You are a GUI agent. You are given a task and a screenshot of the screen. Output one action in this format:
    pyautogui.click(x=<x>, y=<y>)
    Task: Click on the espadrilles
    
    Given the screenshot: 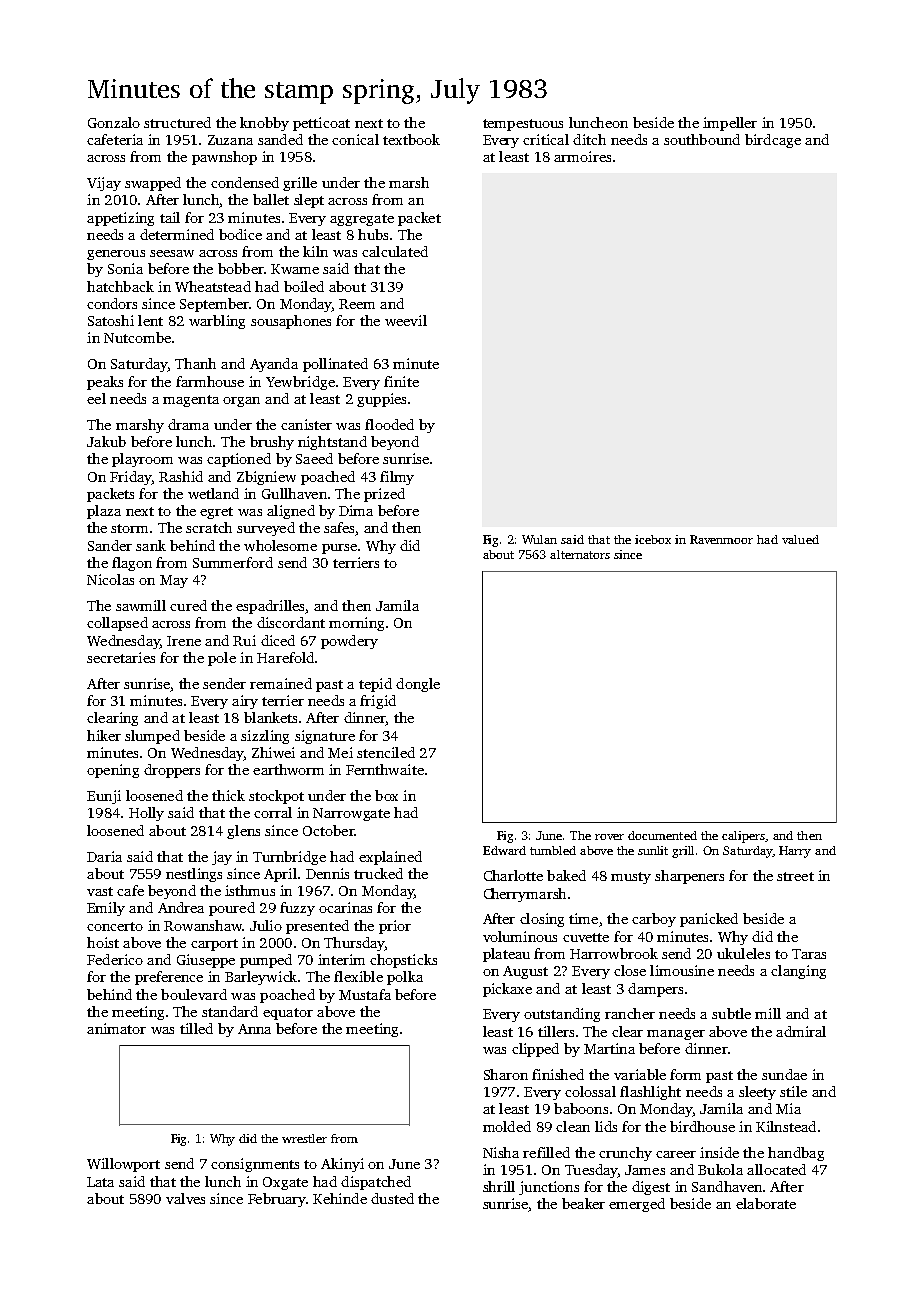 What is the action you would take?
    pyautogui.click(x=270, y=607)
